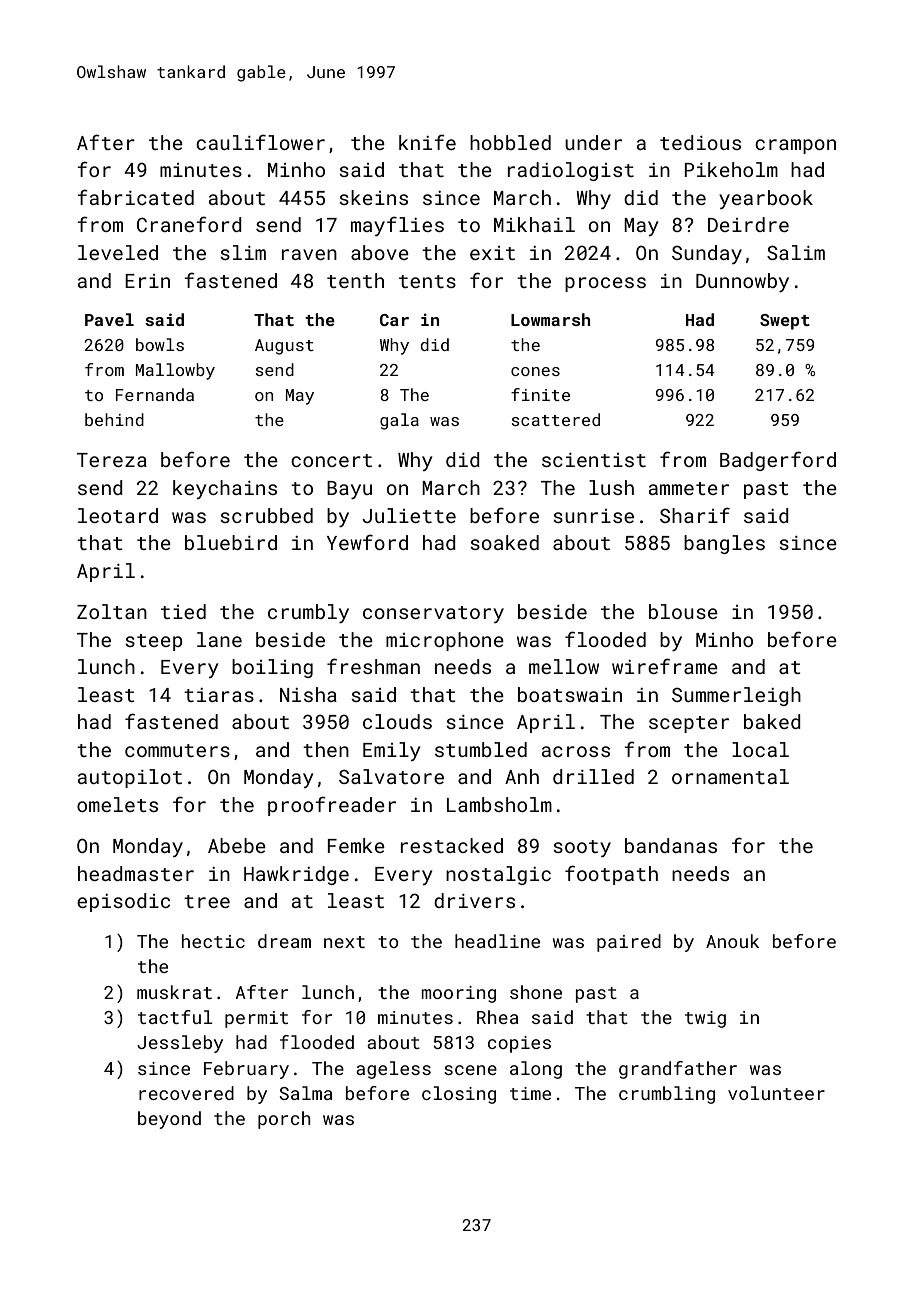  I want to click on Zoltan, so click(112, 611).
